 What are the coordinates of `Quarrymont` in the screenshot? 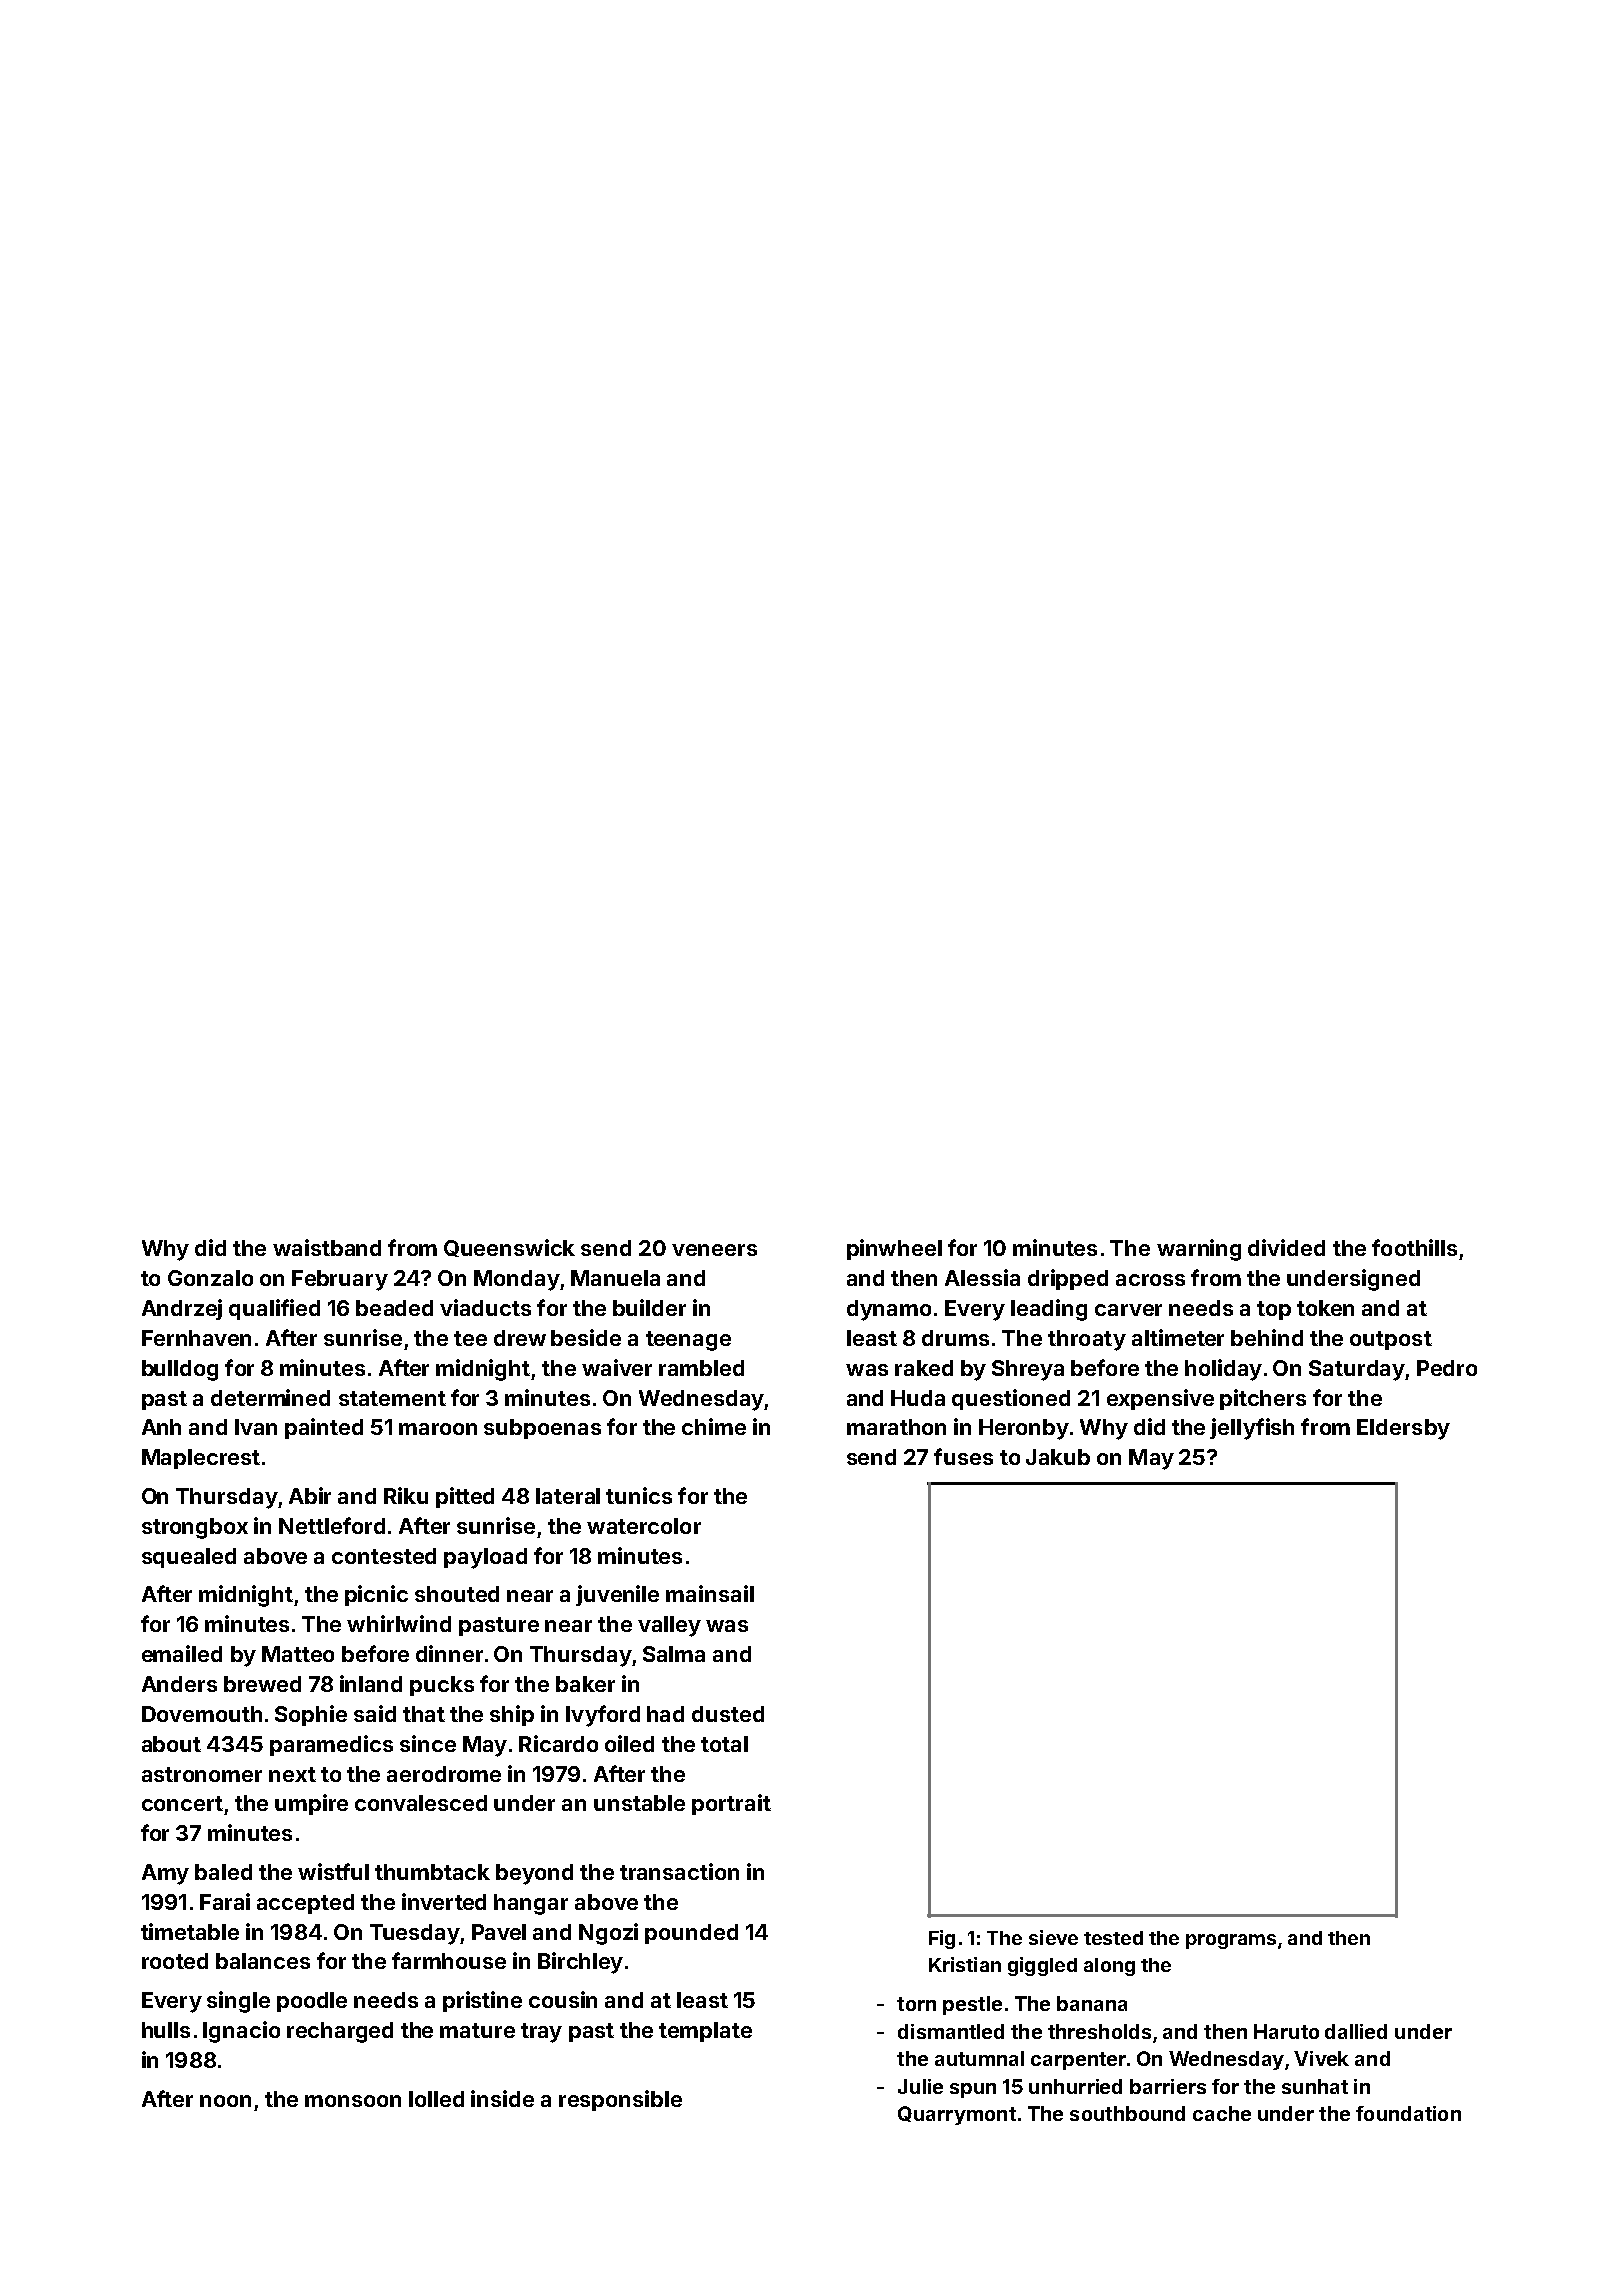 It's located at (957, 2115).
